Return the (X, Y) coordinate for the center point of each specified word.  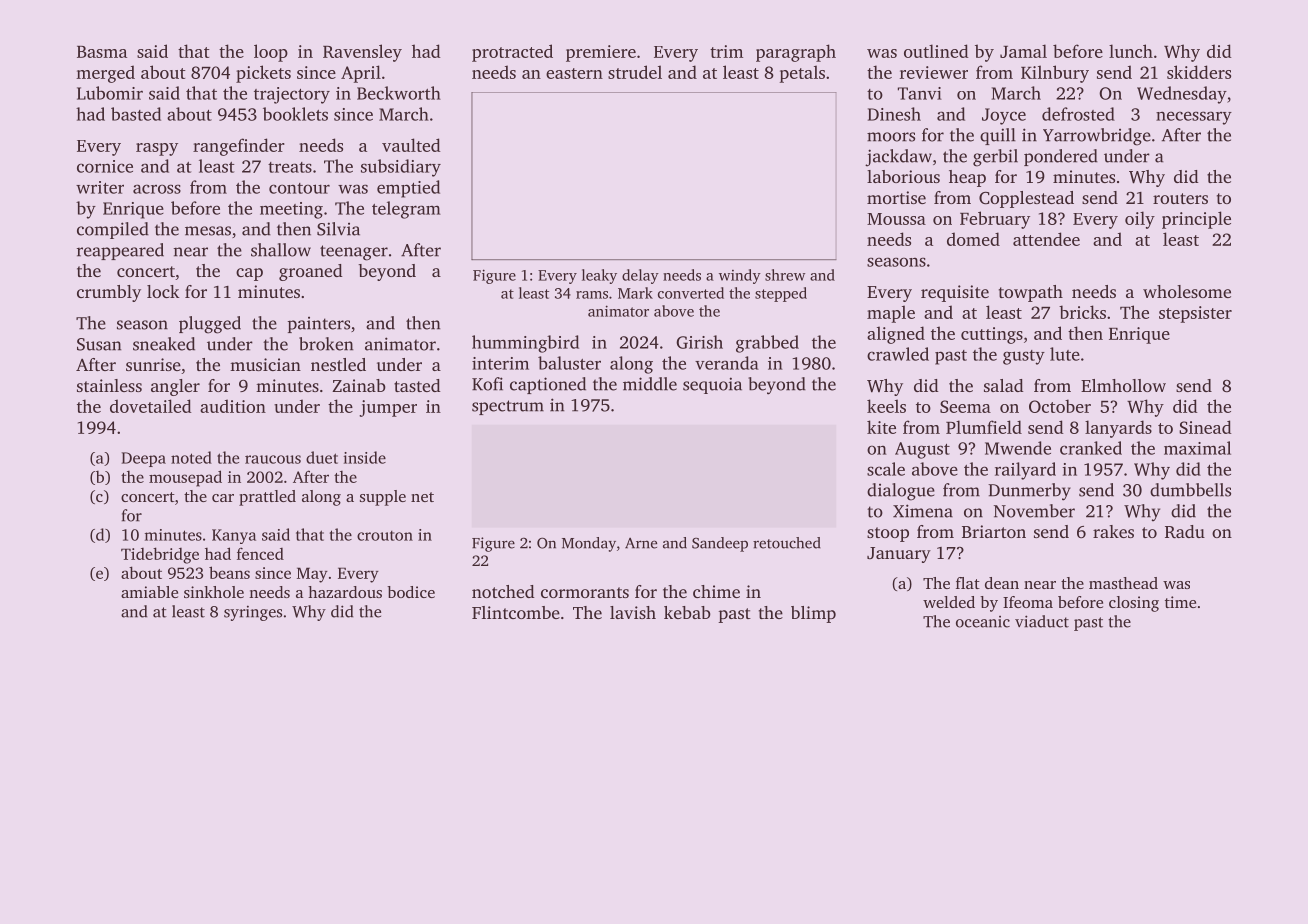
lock (163, 291)
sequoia (712, 385)
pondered (1061, 157)
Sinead (1205, 427)
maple (891, 314)
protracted (512, 53)
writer (100, 187)
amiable (149, 592)
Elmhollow (1123, 385)
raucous (273, 459)
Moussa (896, 219)
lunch (1131, 51)
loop (271, 53)
